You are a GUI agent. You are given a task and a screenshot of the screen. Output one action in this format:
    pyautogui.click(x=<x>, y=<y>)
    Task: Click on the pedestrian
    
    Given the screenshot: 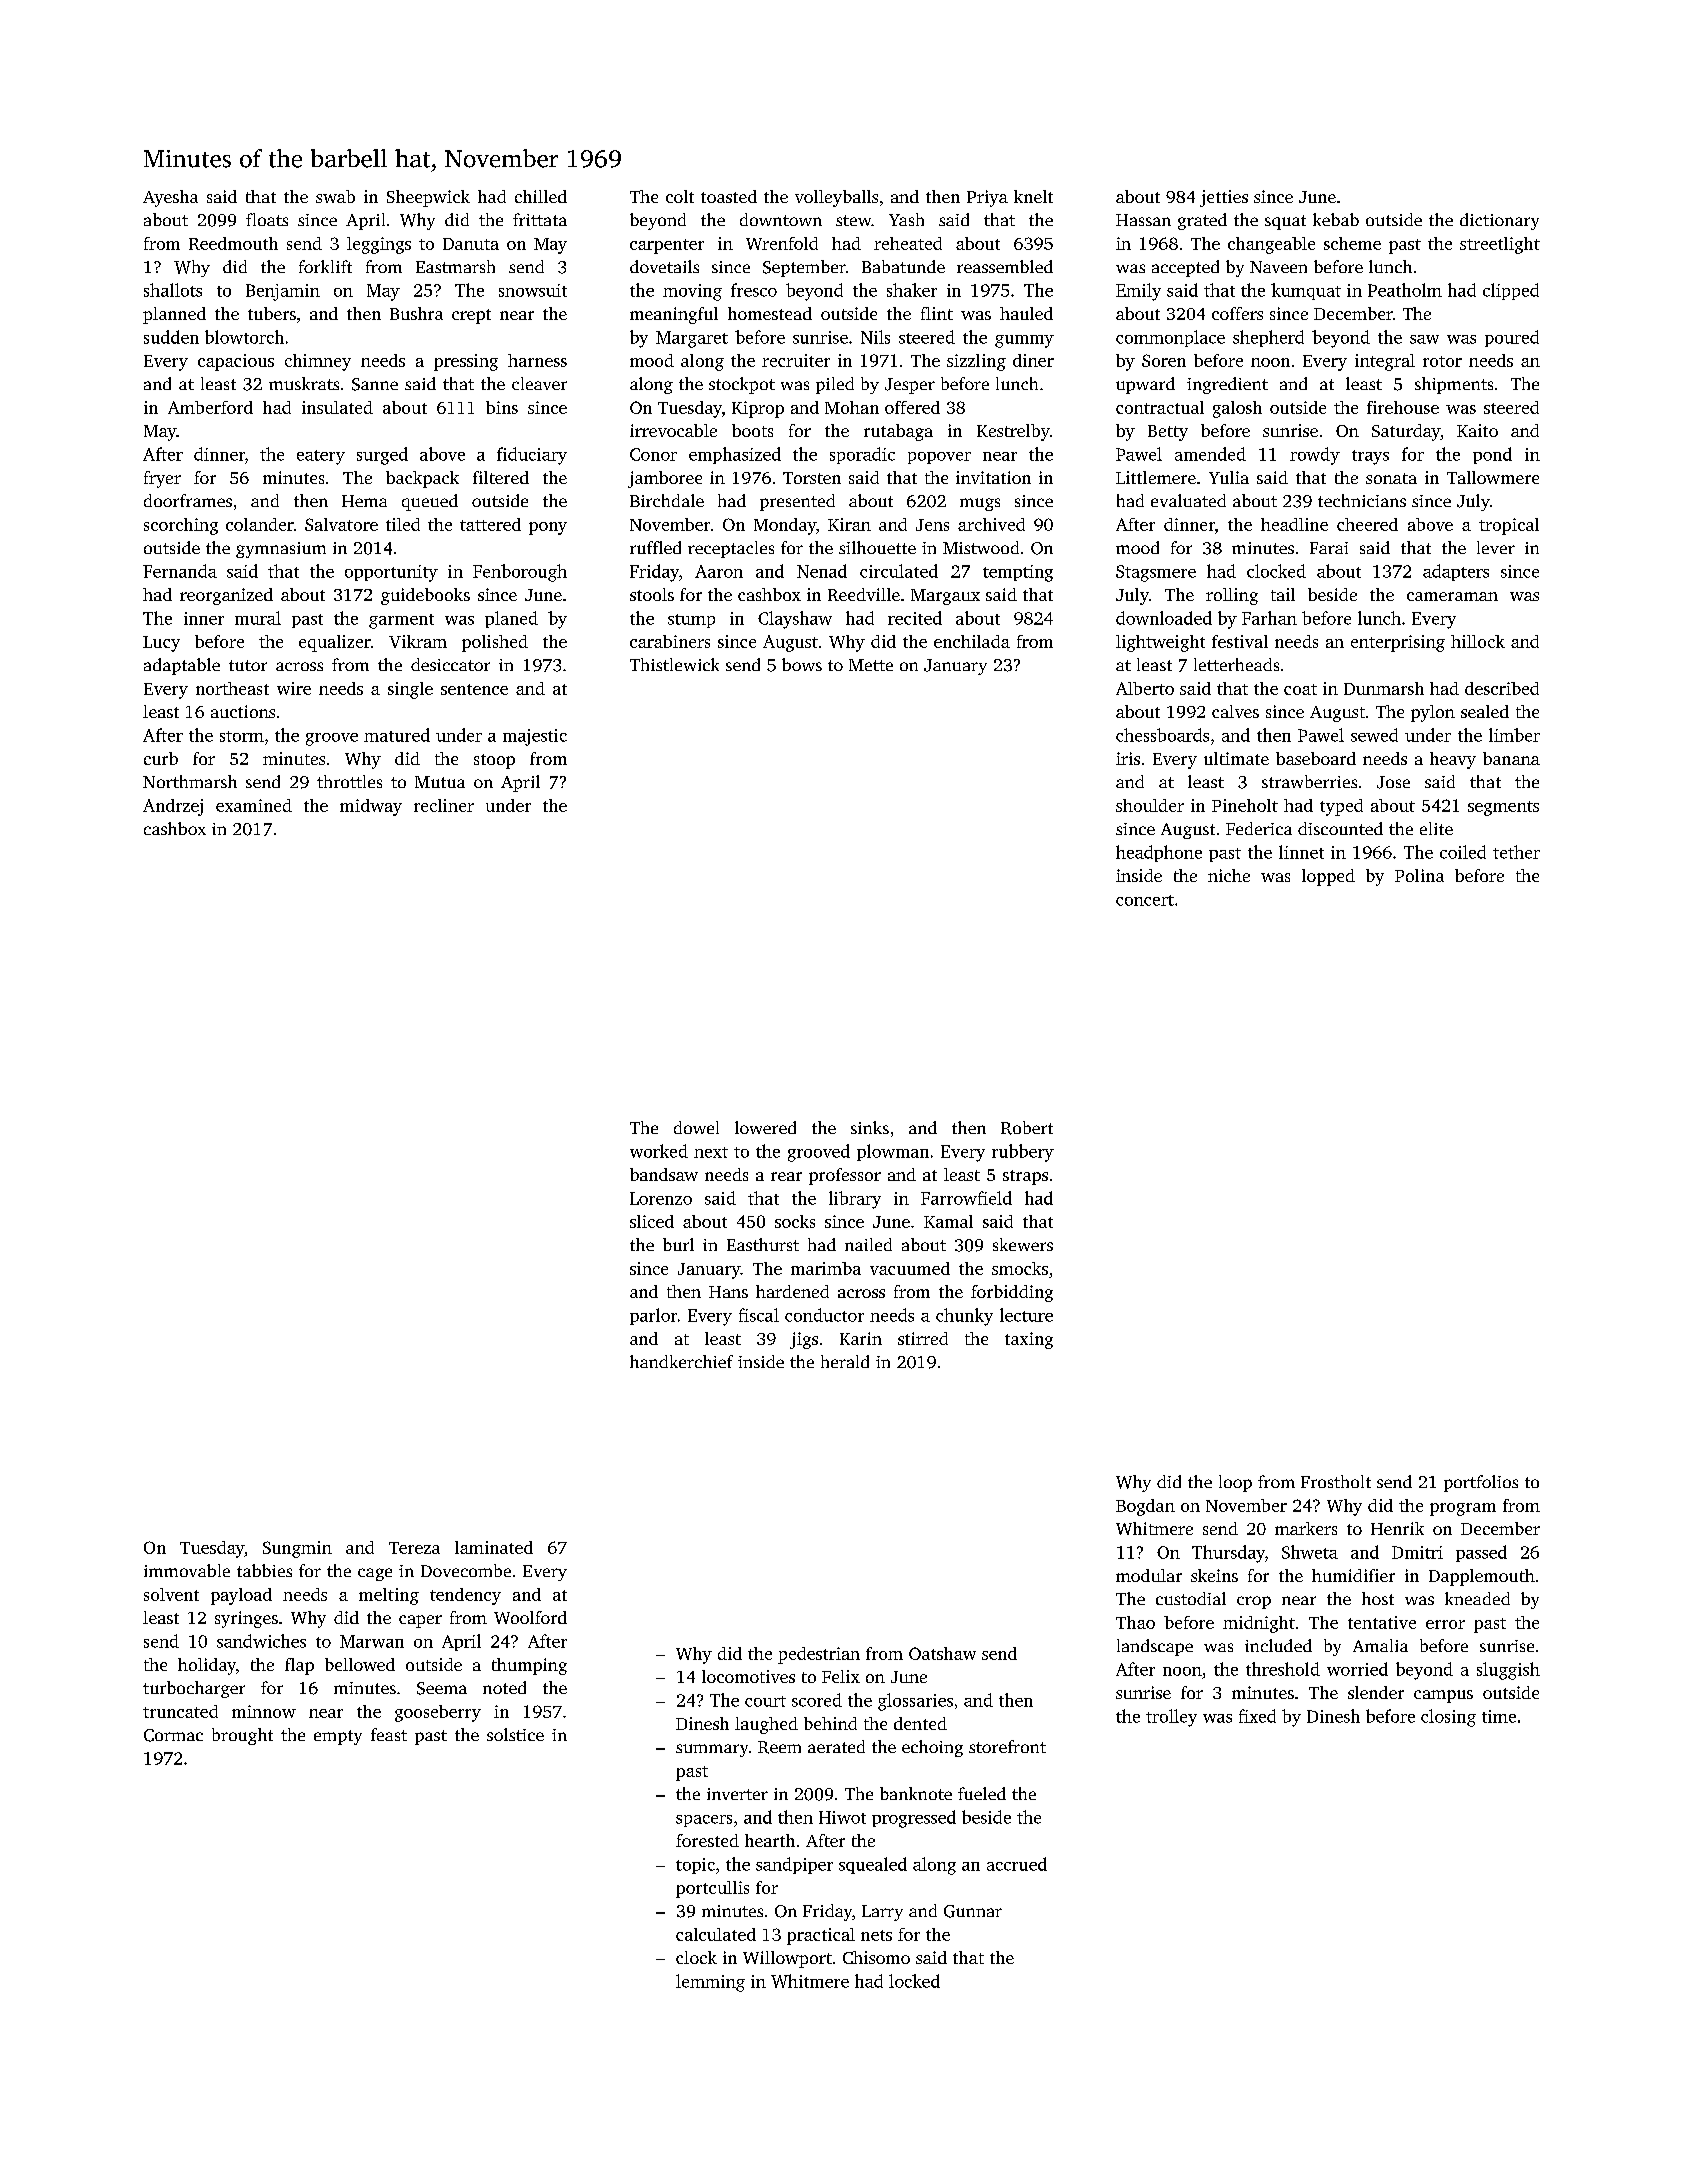 What is the action you would take?
    pyautogui.click(x=819, y=1655)
